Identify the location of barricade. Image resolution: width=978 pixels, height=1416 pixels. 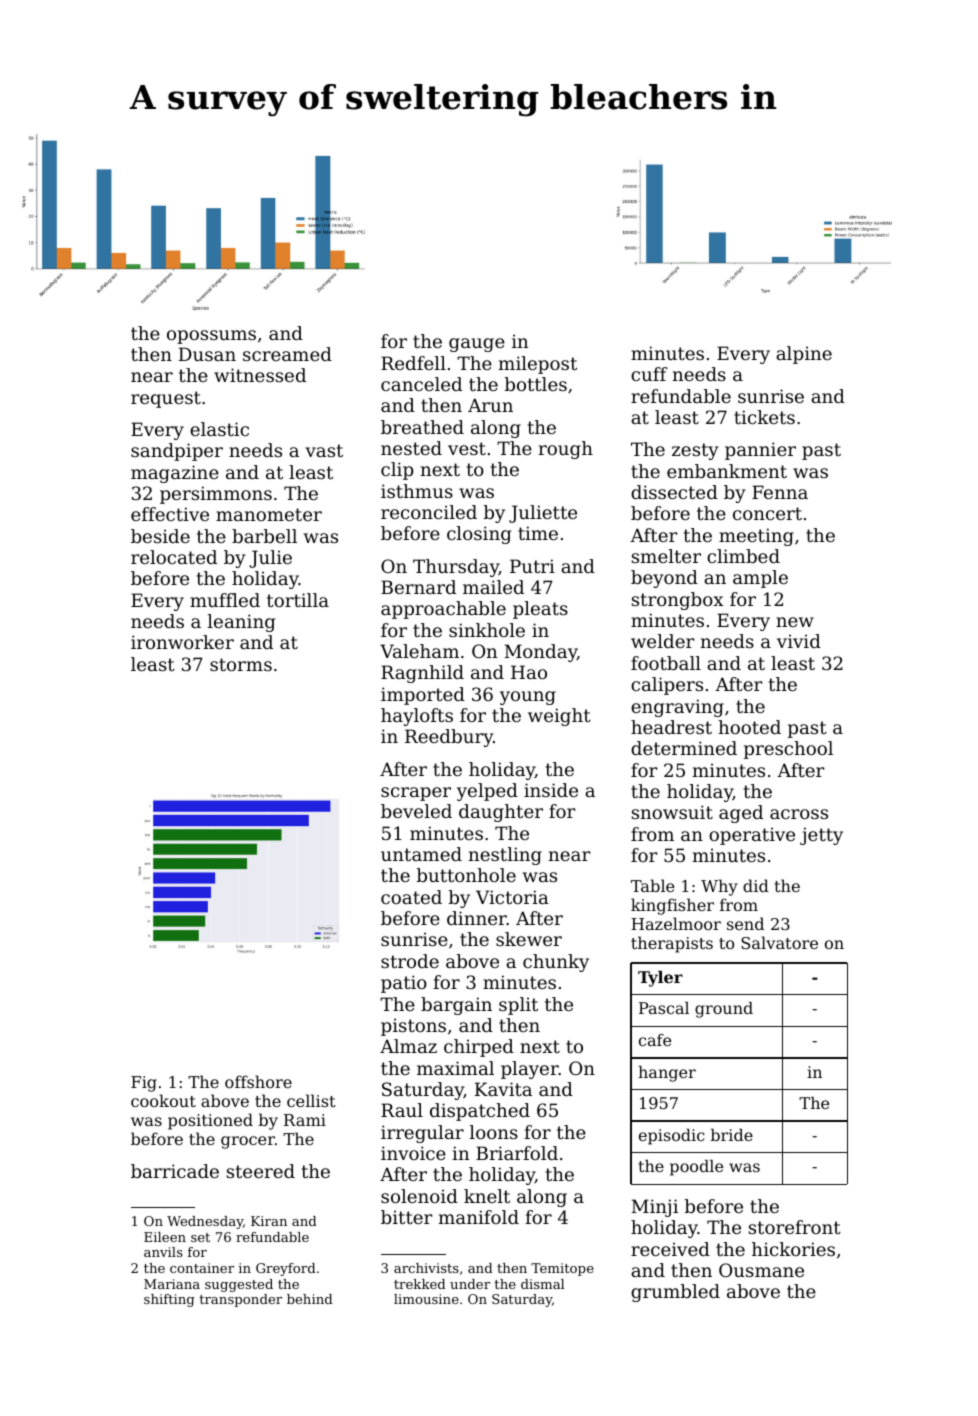
(175, 1171).
